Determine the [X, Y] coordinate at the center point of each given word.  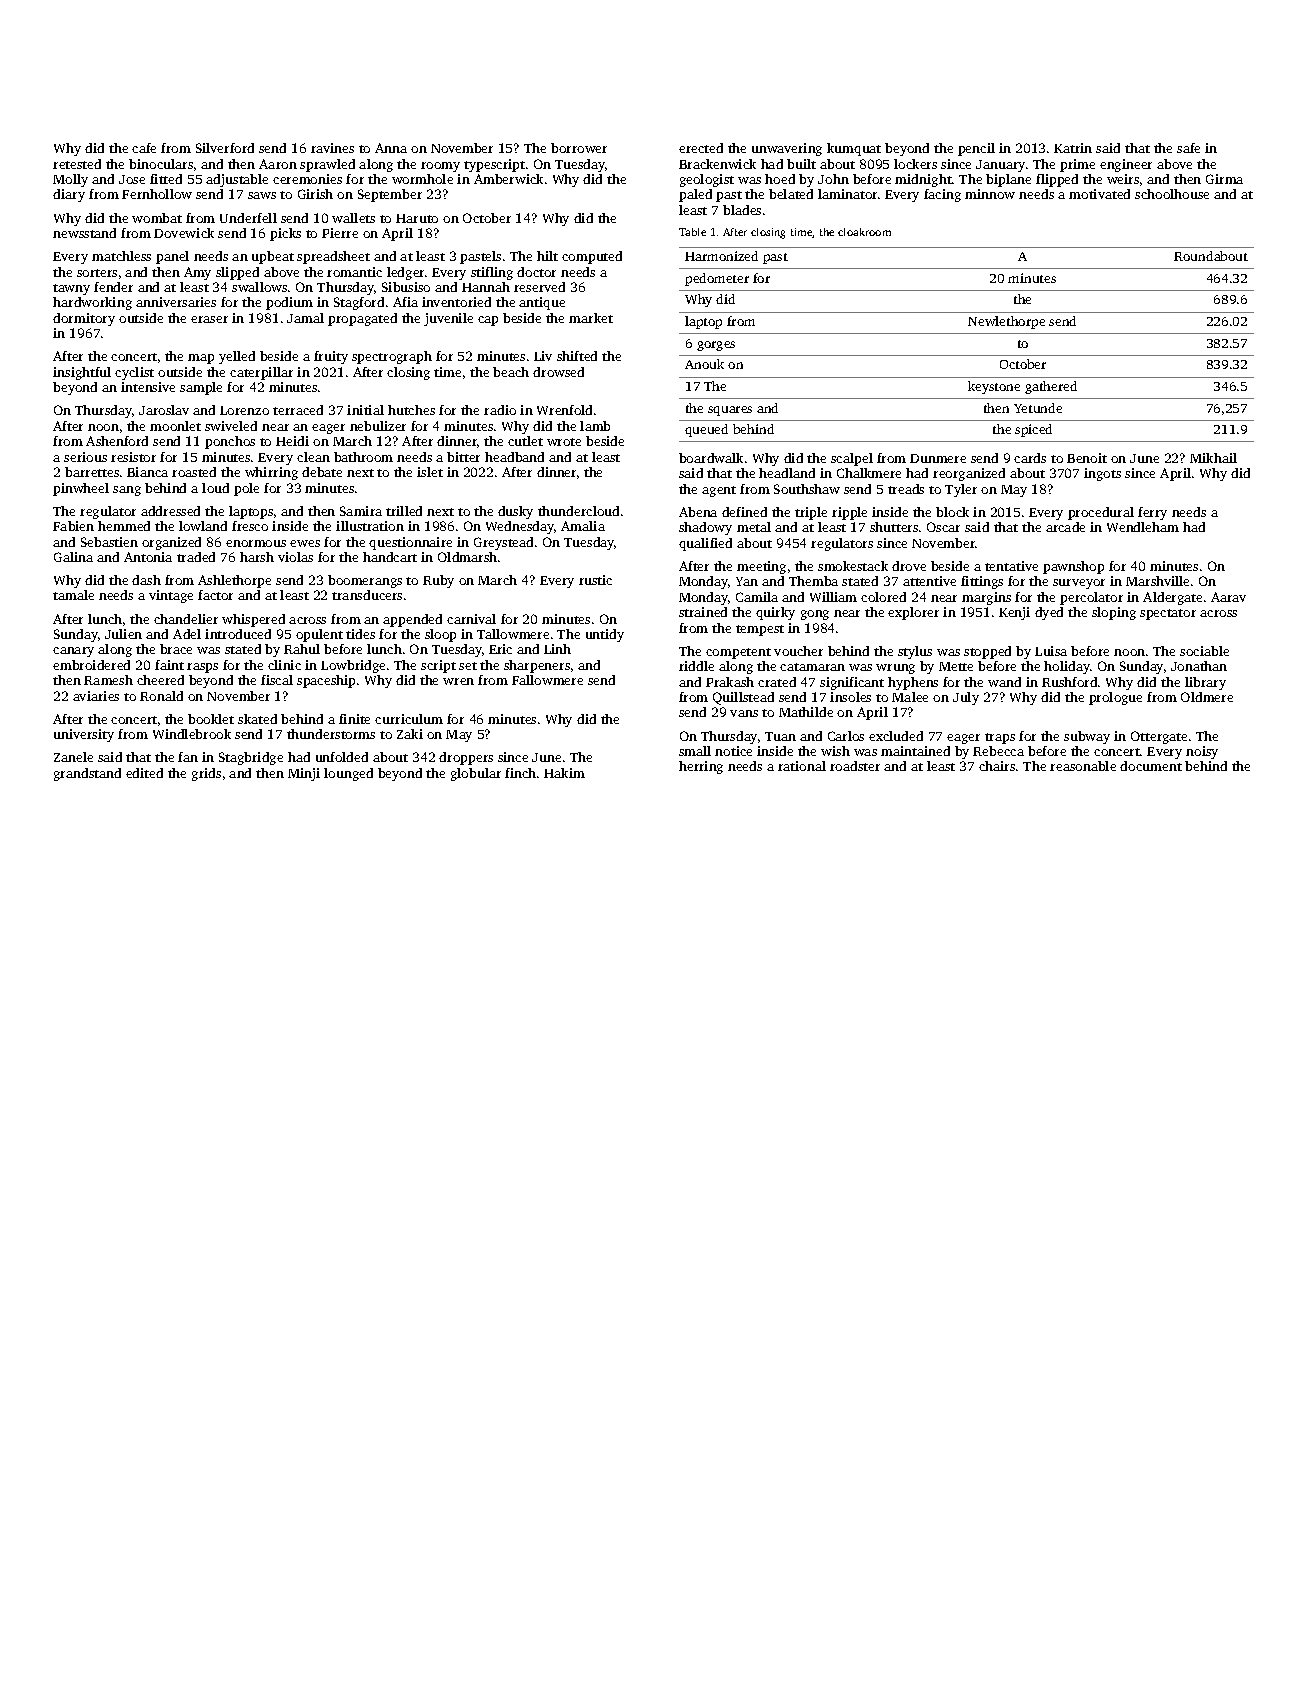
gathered [1051, 387]
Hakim [564, 773]
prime [1077, 165]
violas [295, 557]
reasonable [1083, 766]
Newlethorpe [1006, 322]
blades [742, 210]
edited [144, 773]
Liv [543, 356]
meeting [761, 567]
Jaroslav [164, 410]
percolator [1091, 598]
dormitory [84, 319]
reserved [539, 287]
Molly [70, 180]
